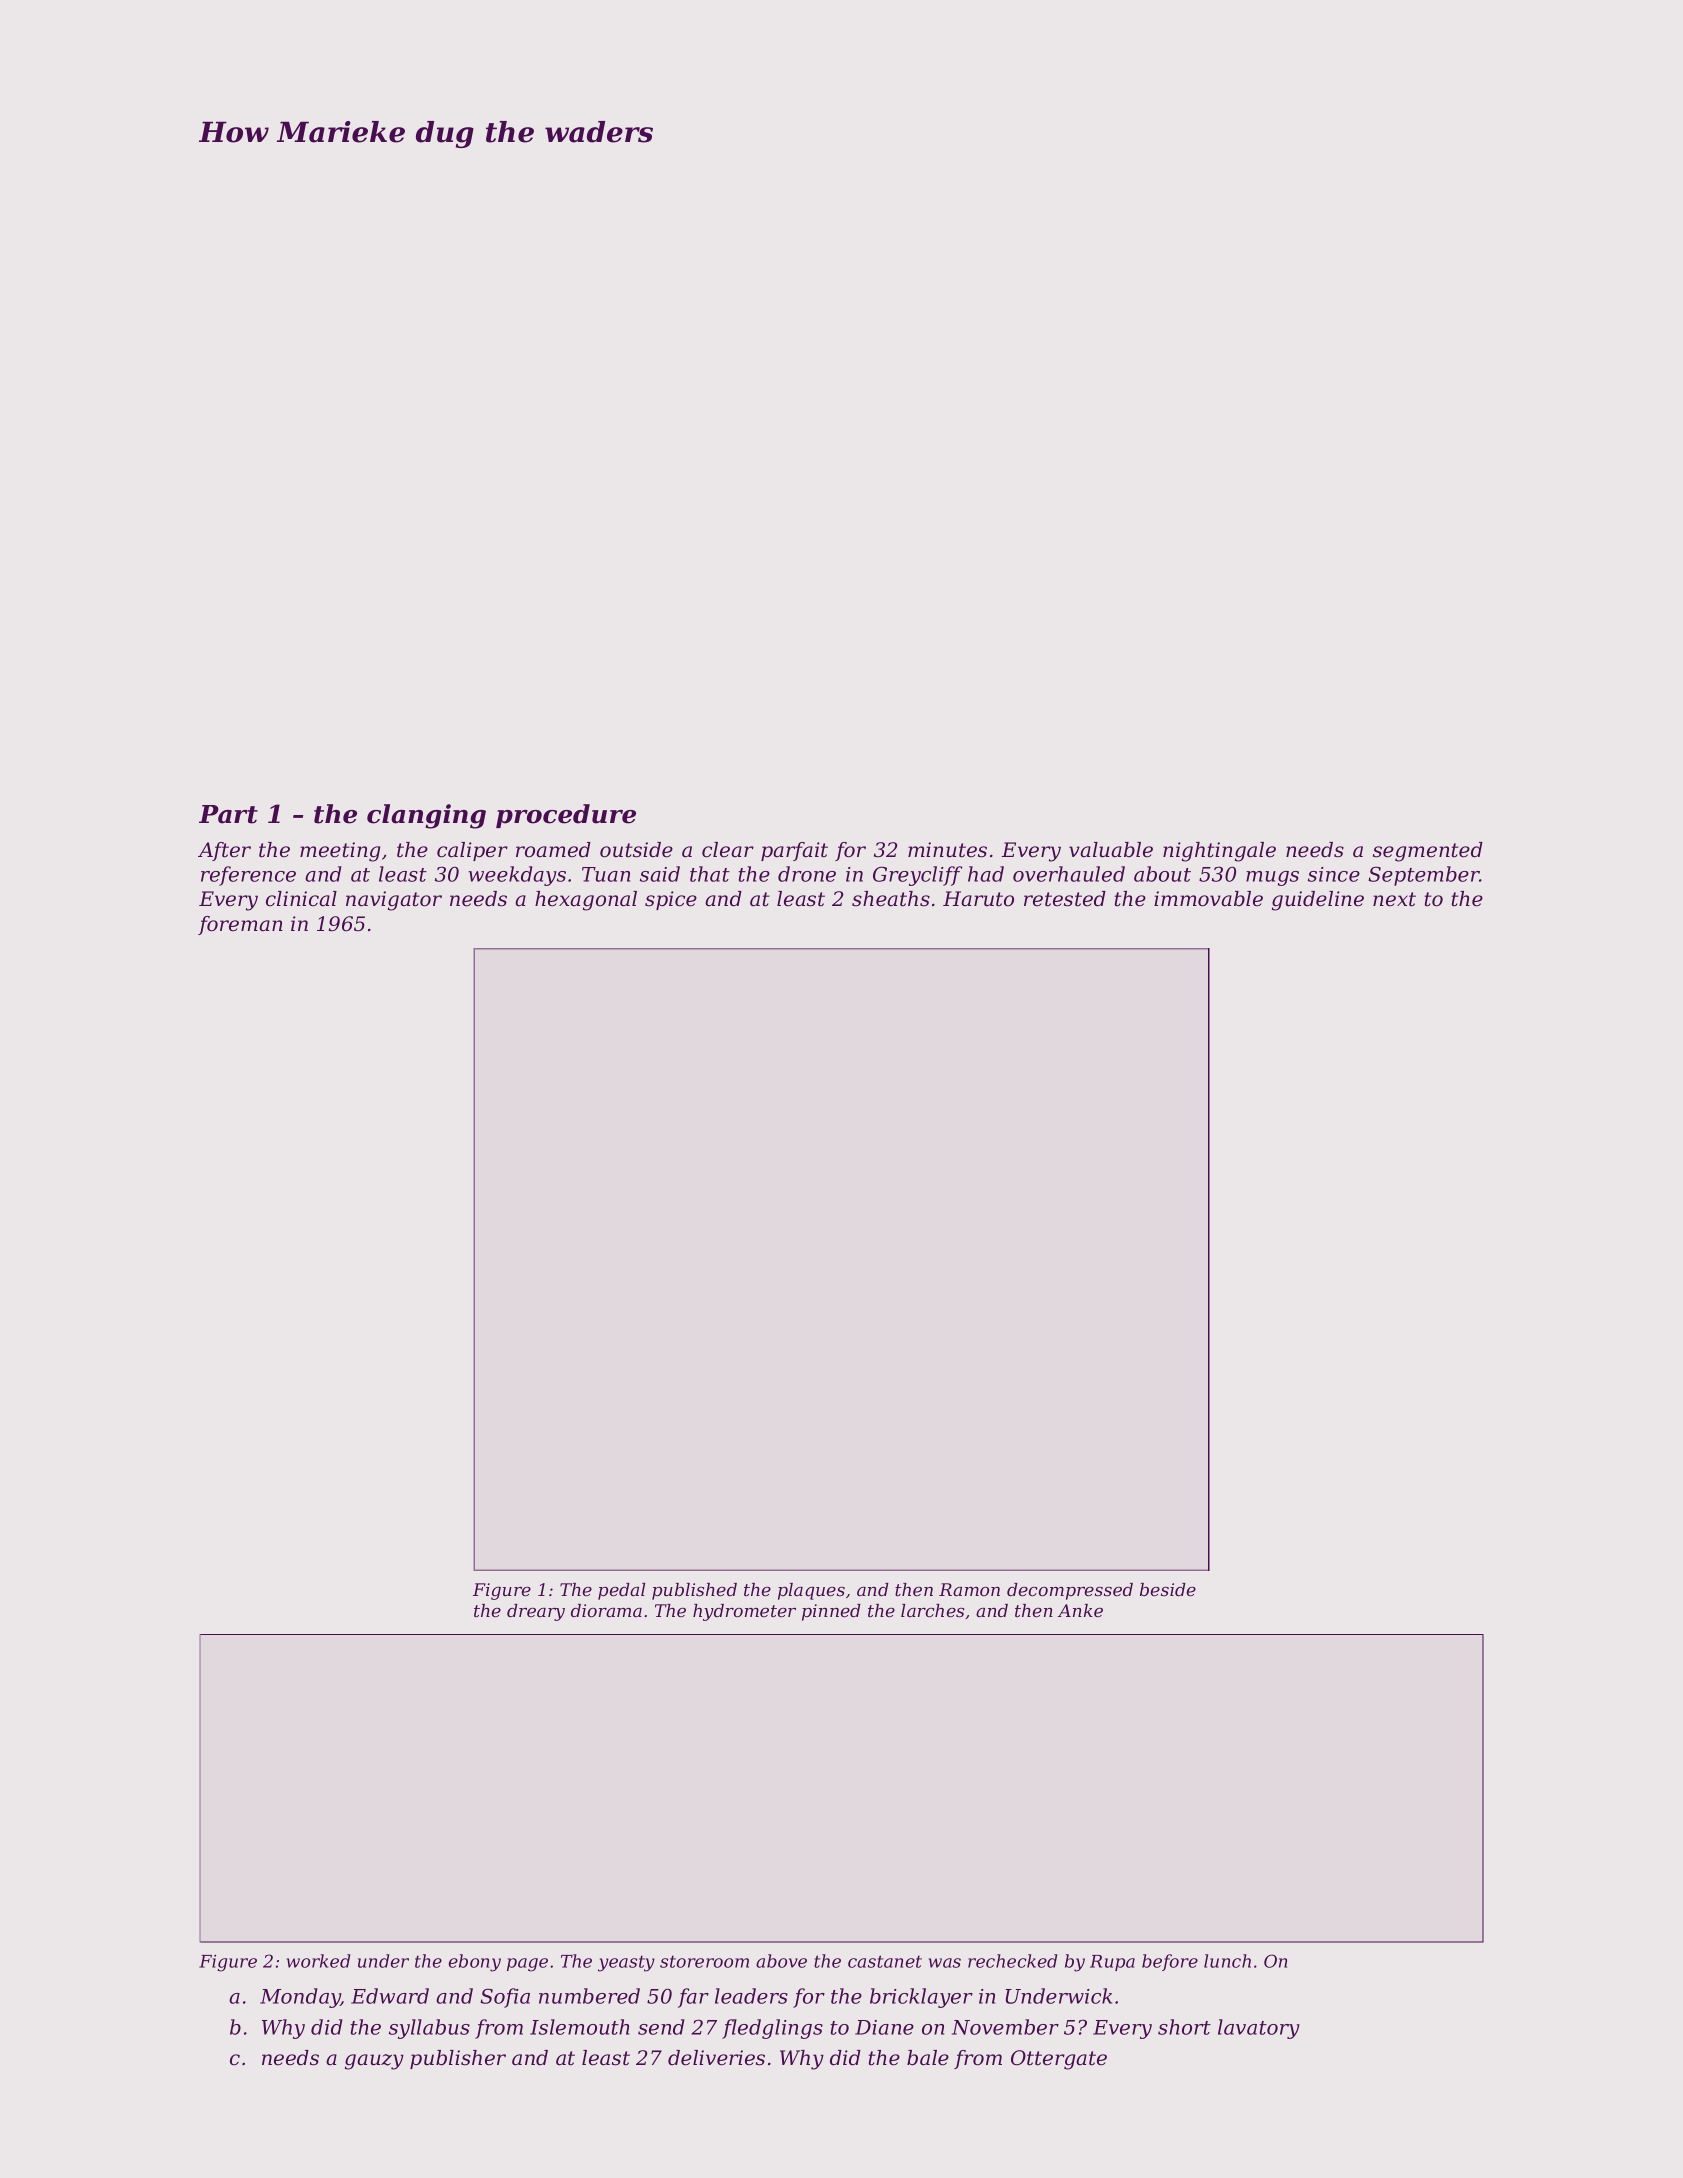  I want to click on Haruto, so click(978, 899).
